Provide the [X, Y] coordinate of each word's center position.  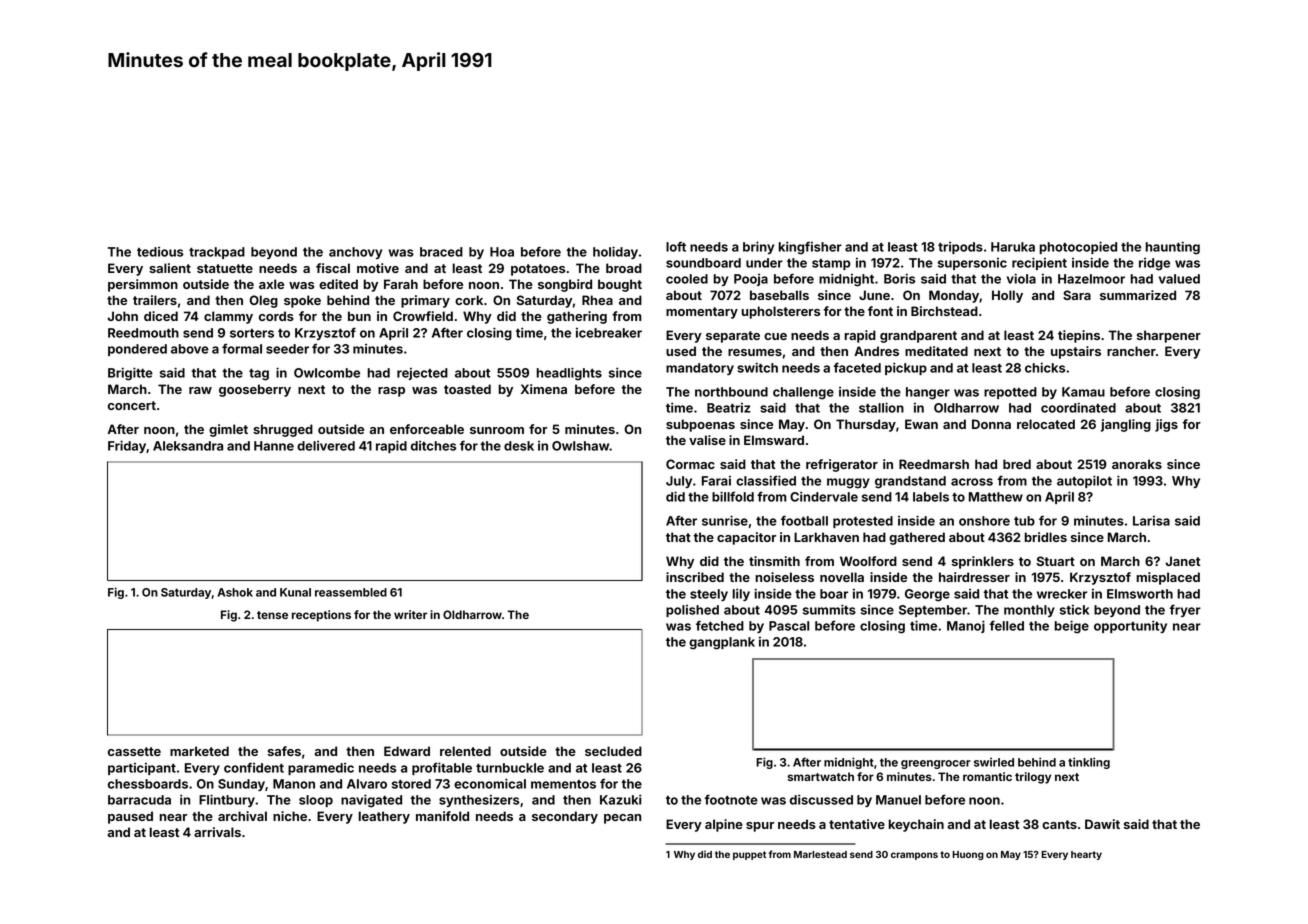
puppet [749, 855]
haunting [1172, 248]
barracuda [139, 800]
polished [692, 611]
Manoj [966, 626]
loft [676, 246]
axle [271, 284]
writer [410, 614]
